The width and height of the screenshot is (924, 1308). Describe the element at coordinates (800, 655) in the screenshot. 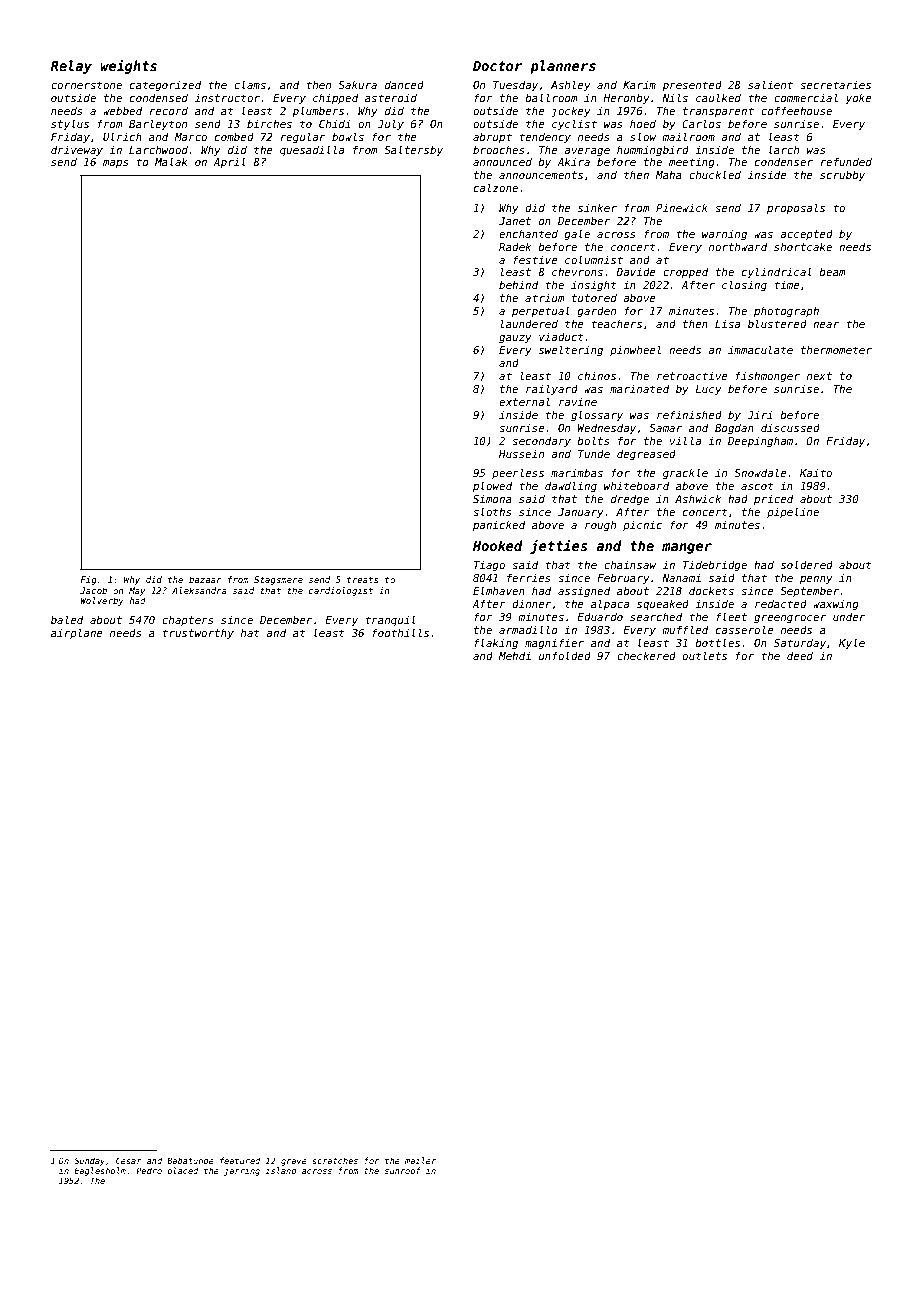

I see `deed` at that location.
